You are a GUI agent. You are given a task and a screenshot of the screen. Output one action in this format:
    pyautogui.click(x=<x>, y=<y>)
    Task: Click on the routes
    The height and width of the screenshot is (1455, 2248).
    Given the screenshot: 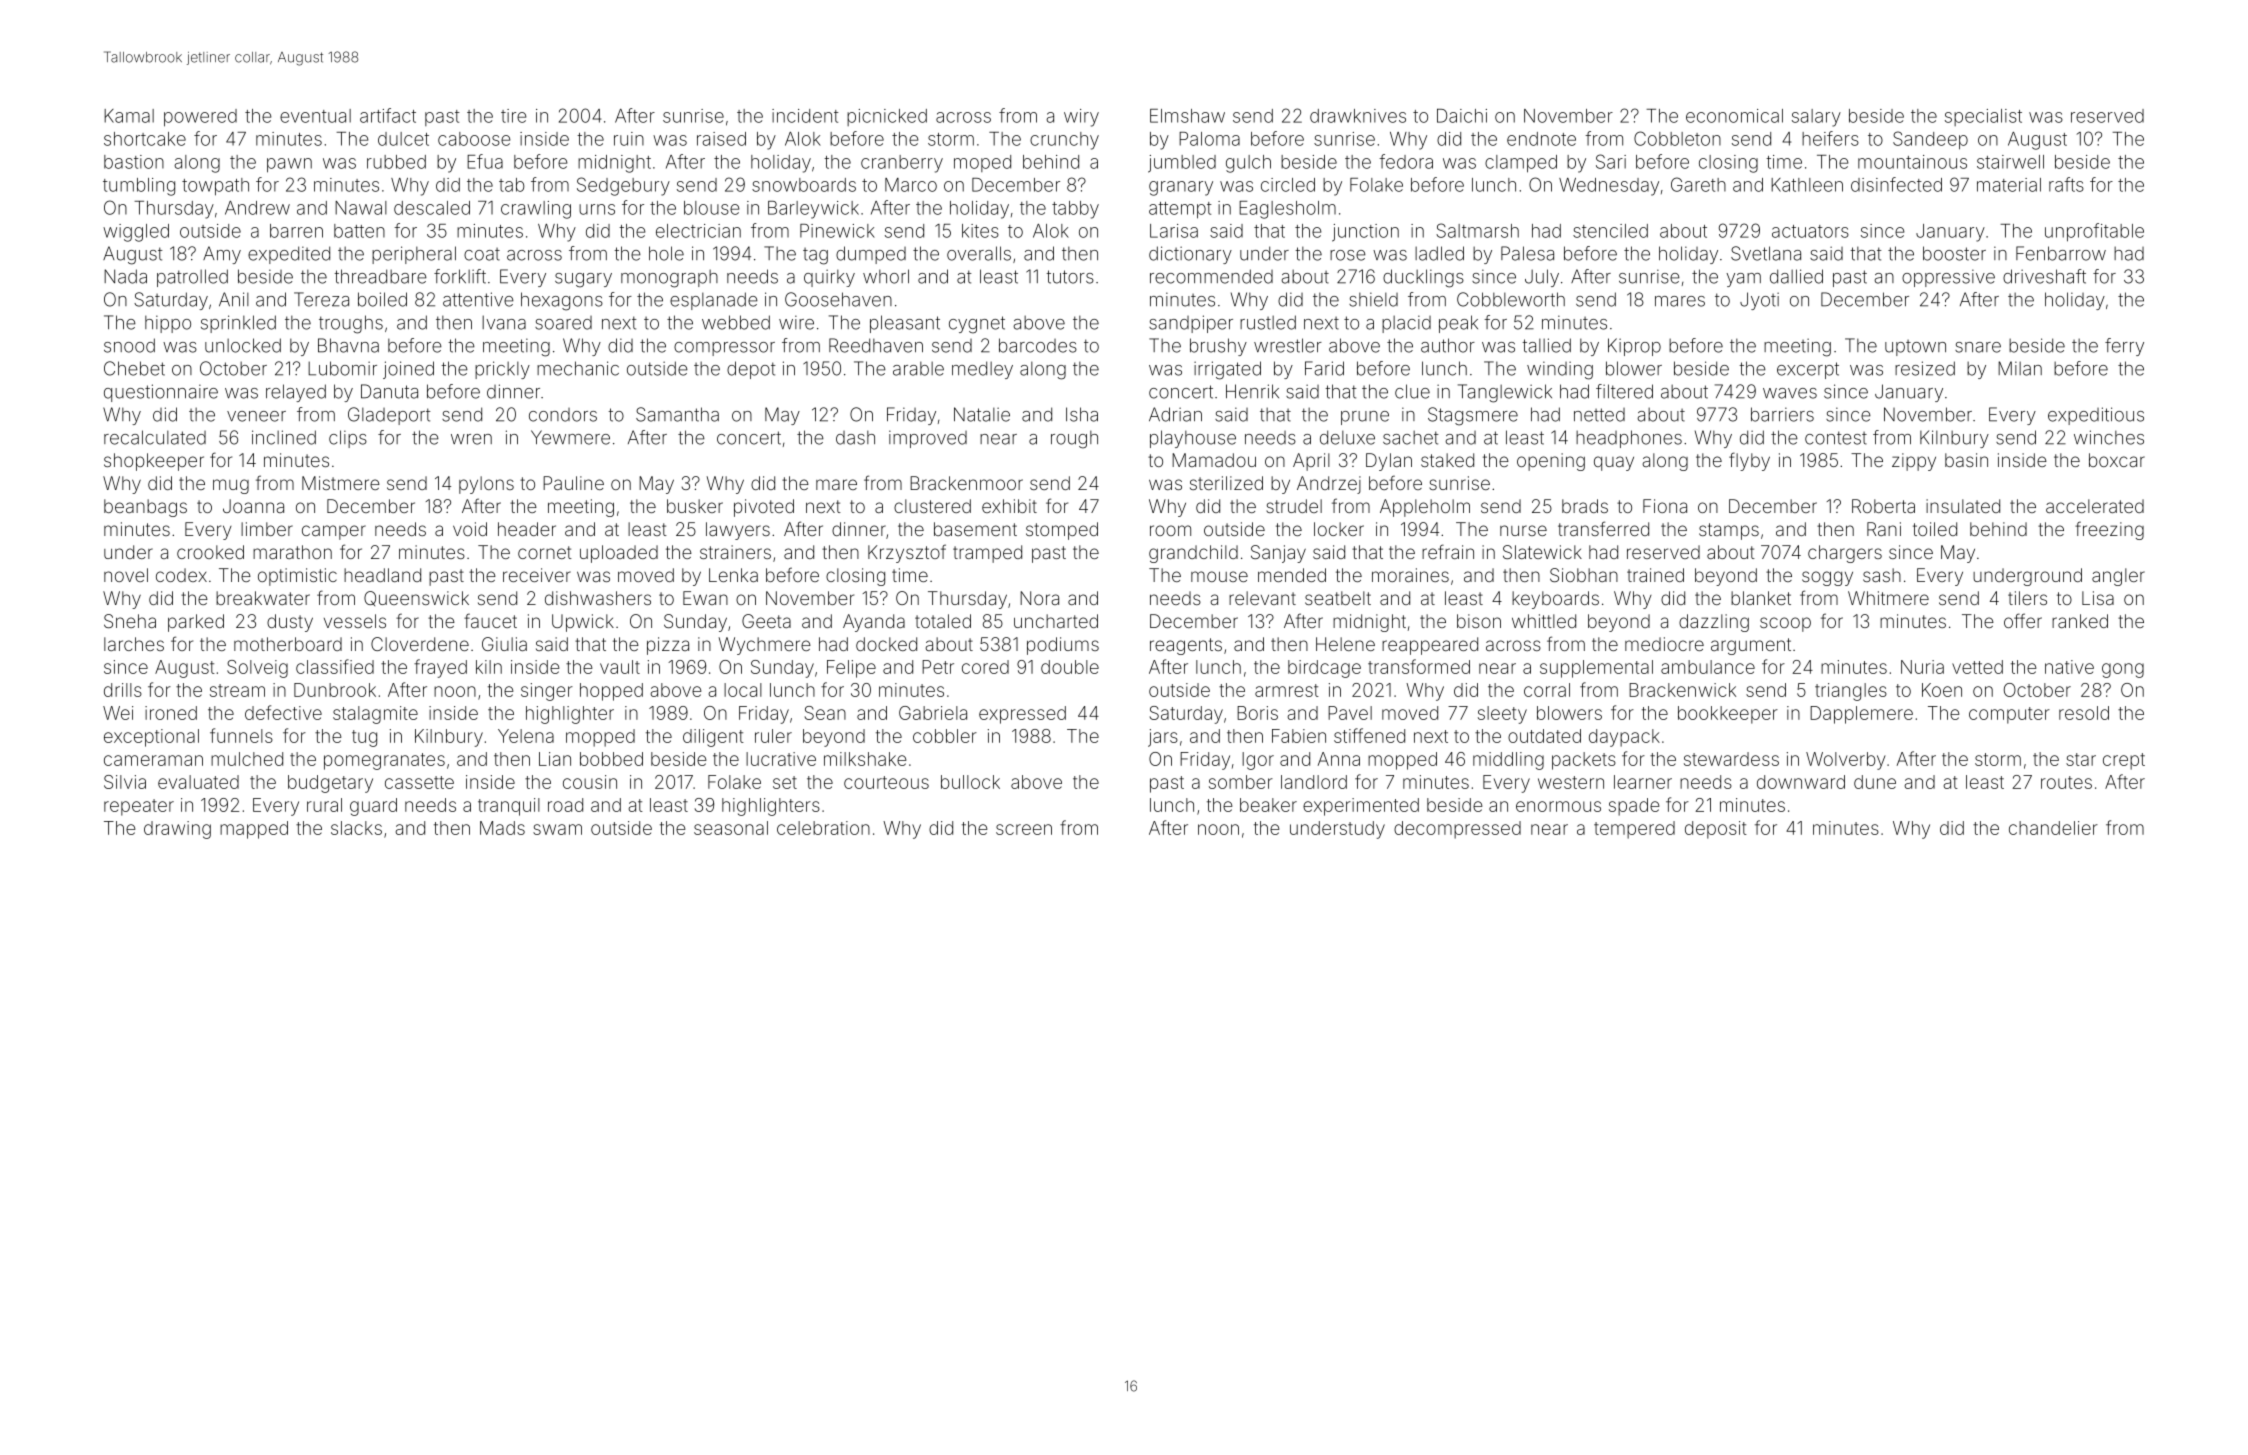 What is the action you would take?
    pyautogui.click(x=2066, y=782)
